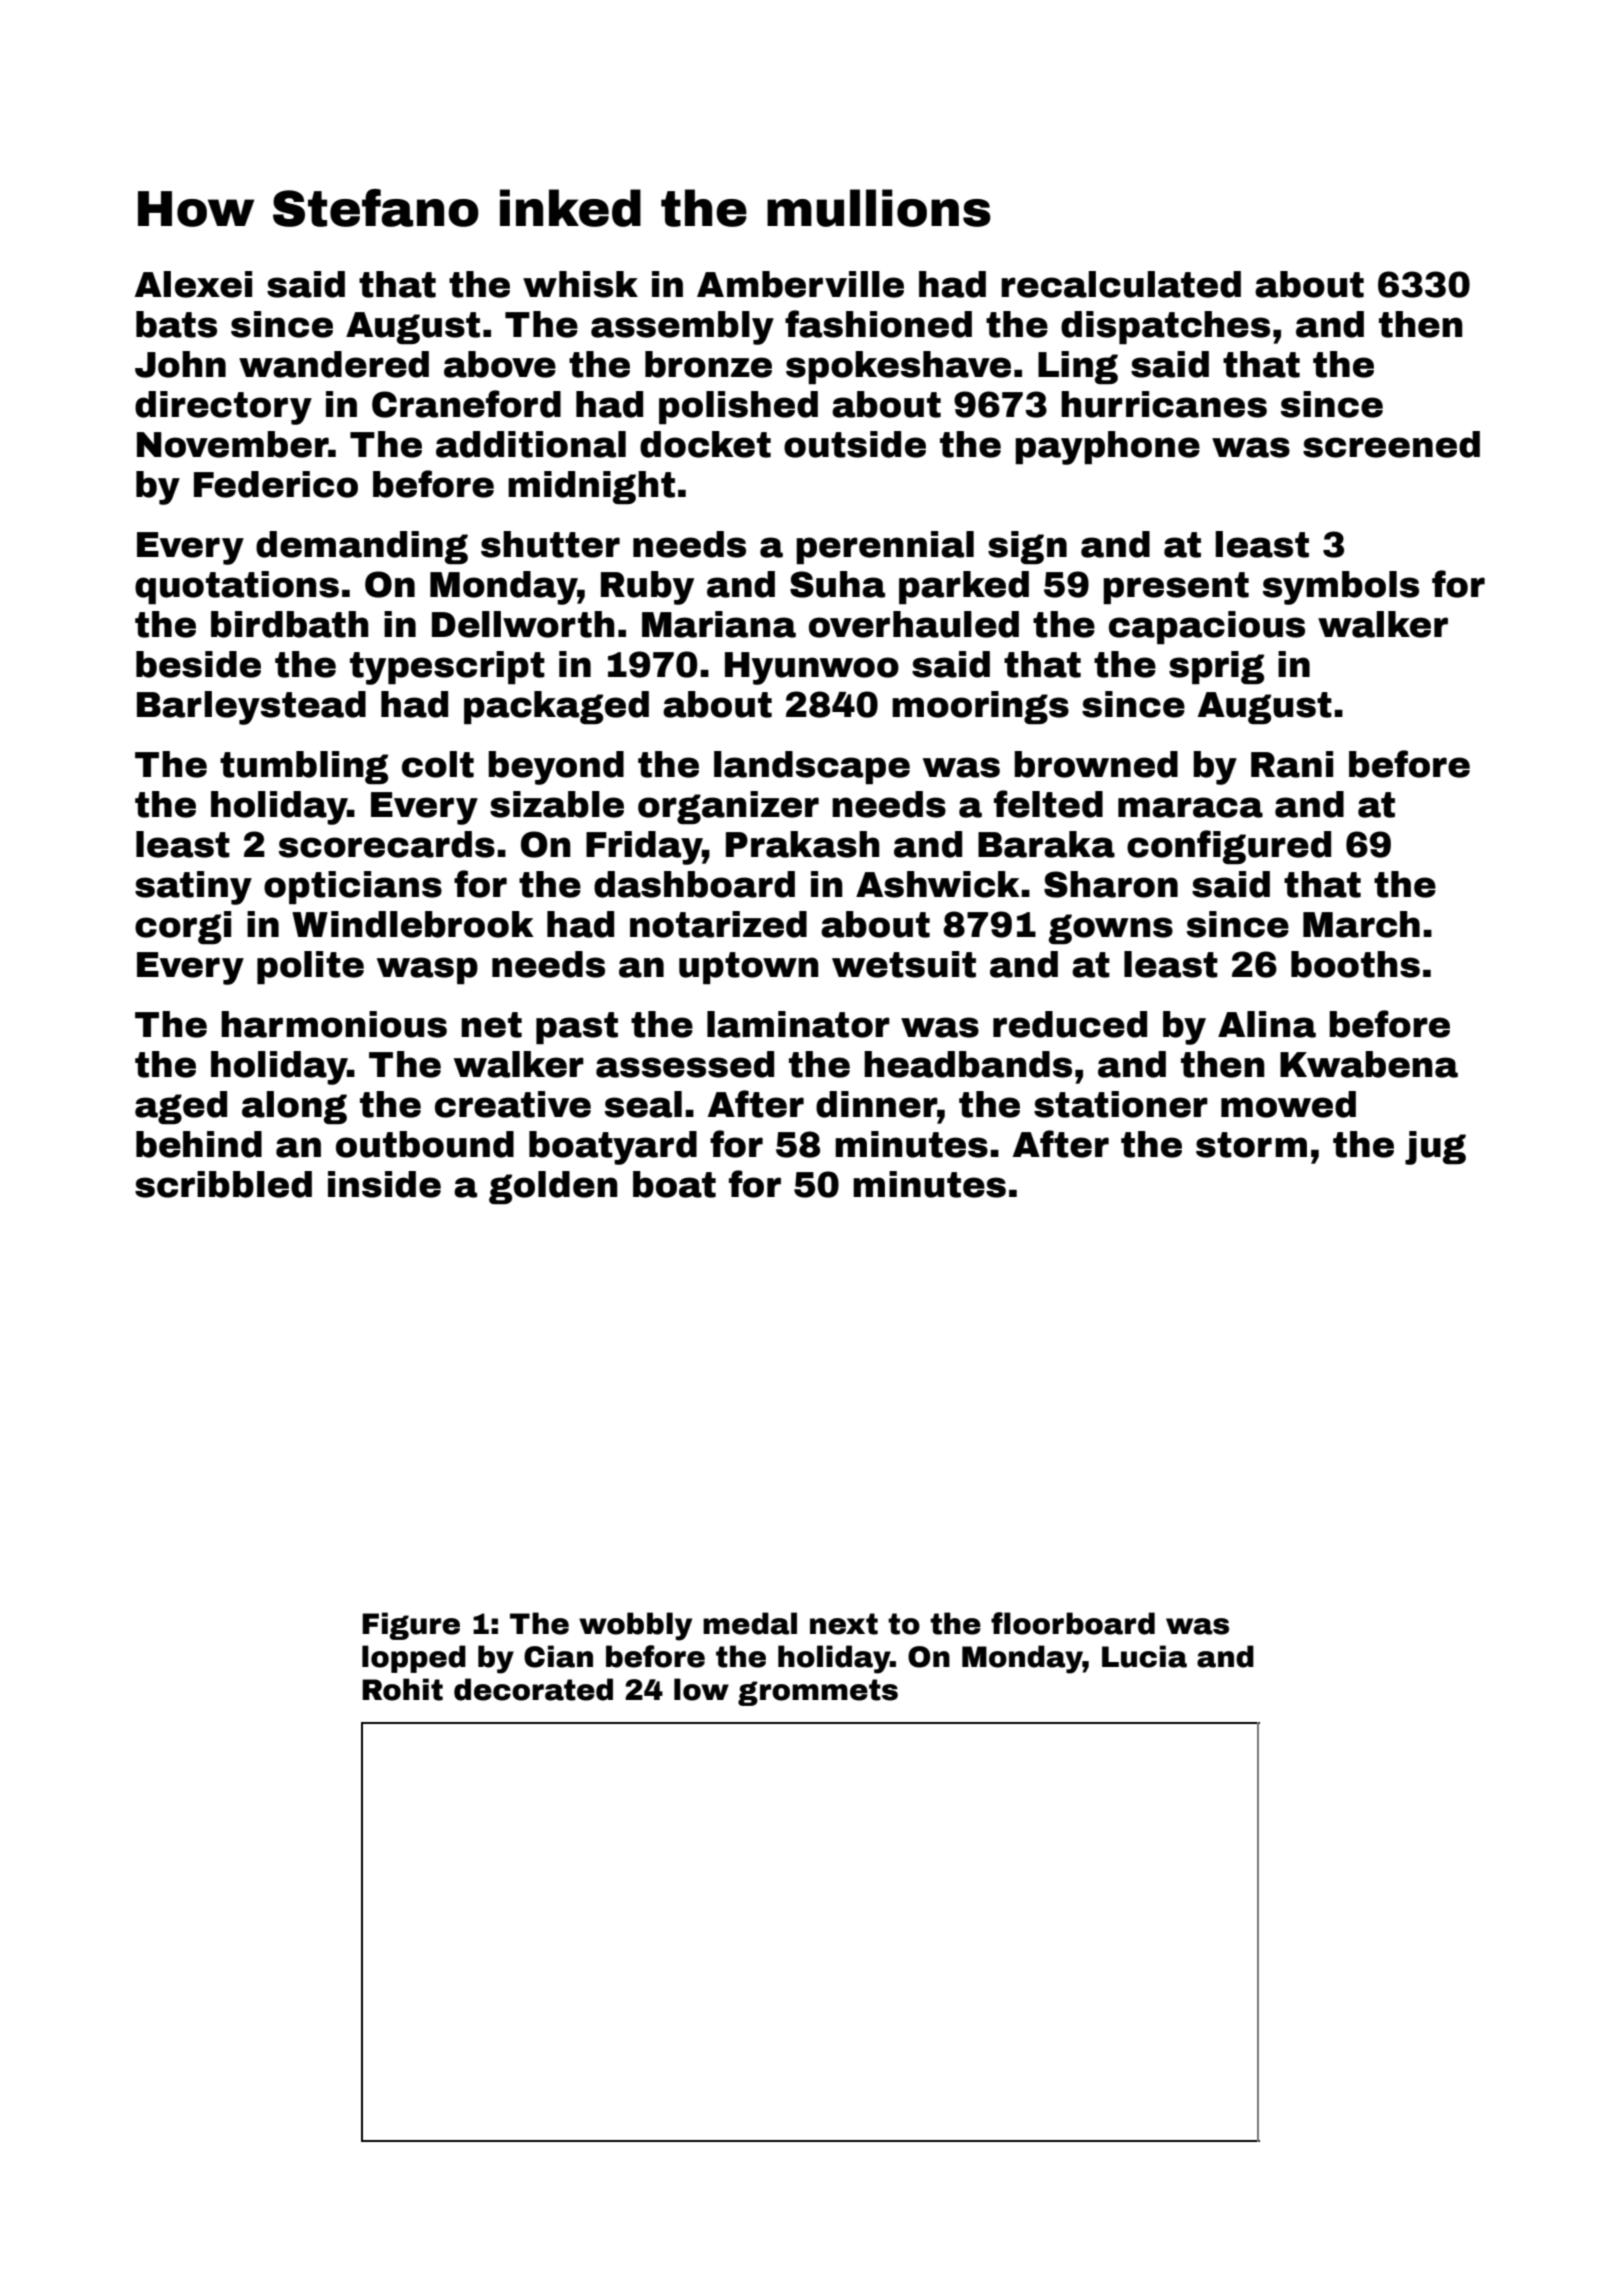 This image has height=2292, width=1620. Describe the element at coordinates (176, 324) in the image. I see `bats` at that location.
